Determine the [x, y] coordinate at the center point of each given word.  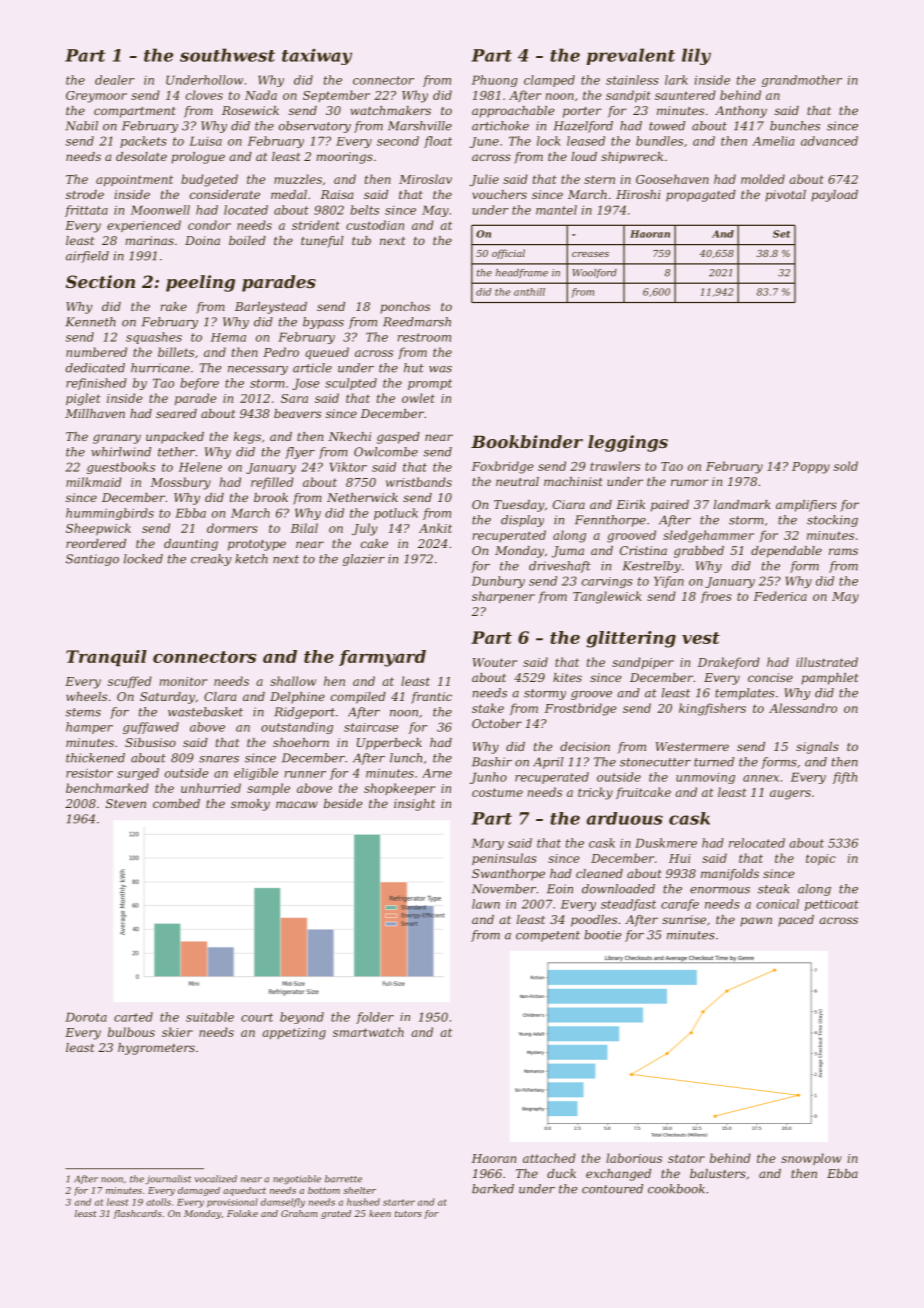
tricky [595, 793]
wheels [86, 696]
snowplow [811, 1159]
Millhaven [95, 413]
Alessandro [803, 708]
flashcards [137, 1214]
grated [336, 1214]
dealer [114, 80]
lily [696, 56]
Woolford [594, 273]
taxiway [317, 57]
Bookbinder [527, 441]
